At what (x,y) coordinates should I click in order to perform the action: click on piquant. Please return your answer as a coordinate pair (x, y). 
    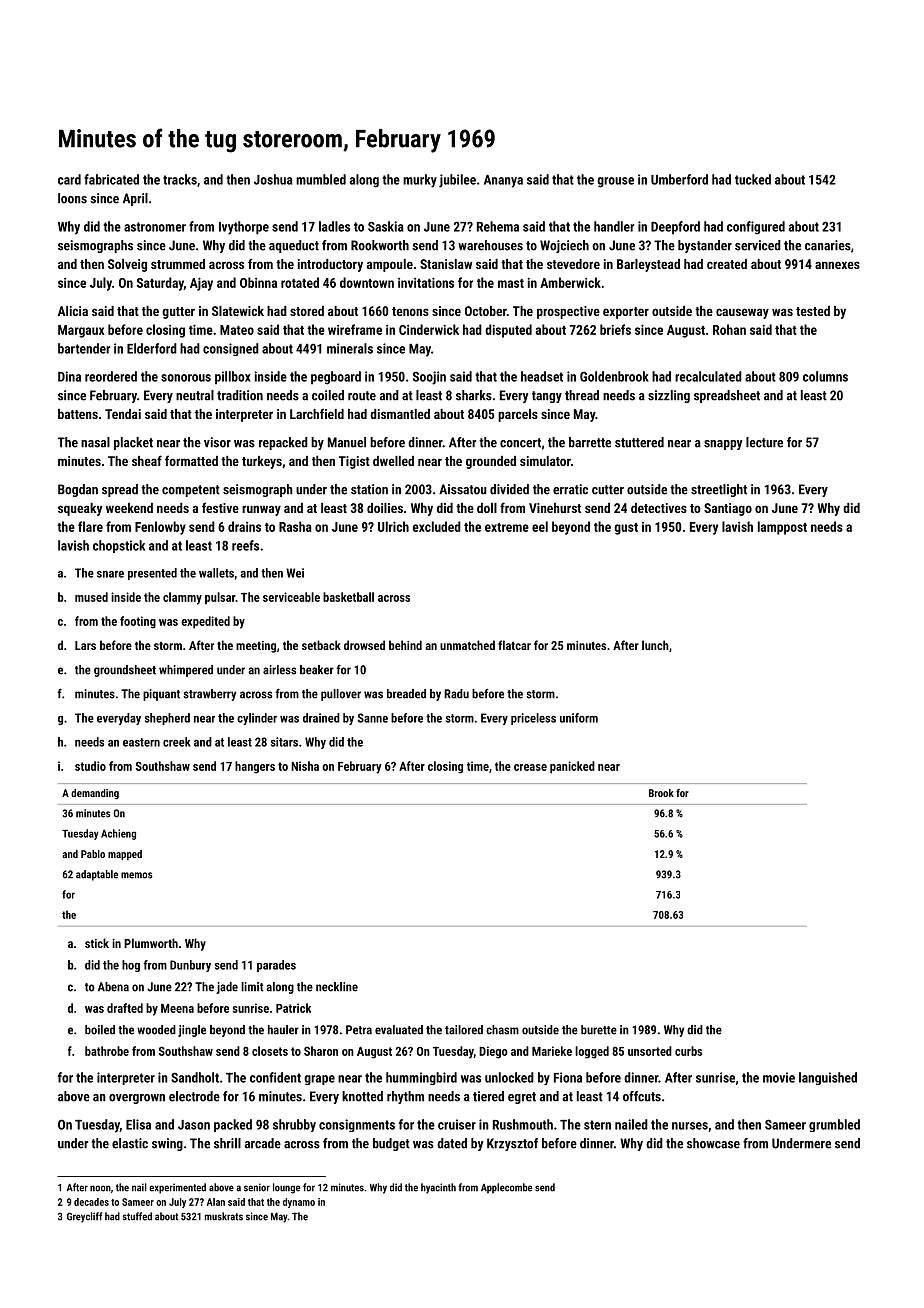
    Looking at the image, I should click on (161, 695).
